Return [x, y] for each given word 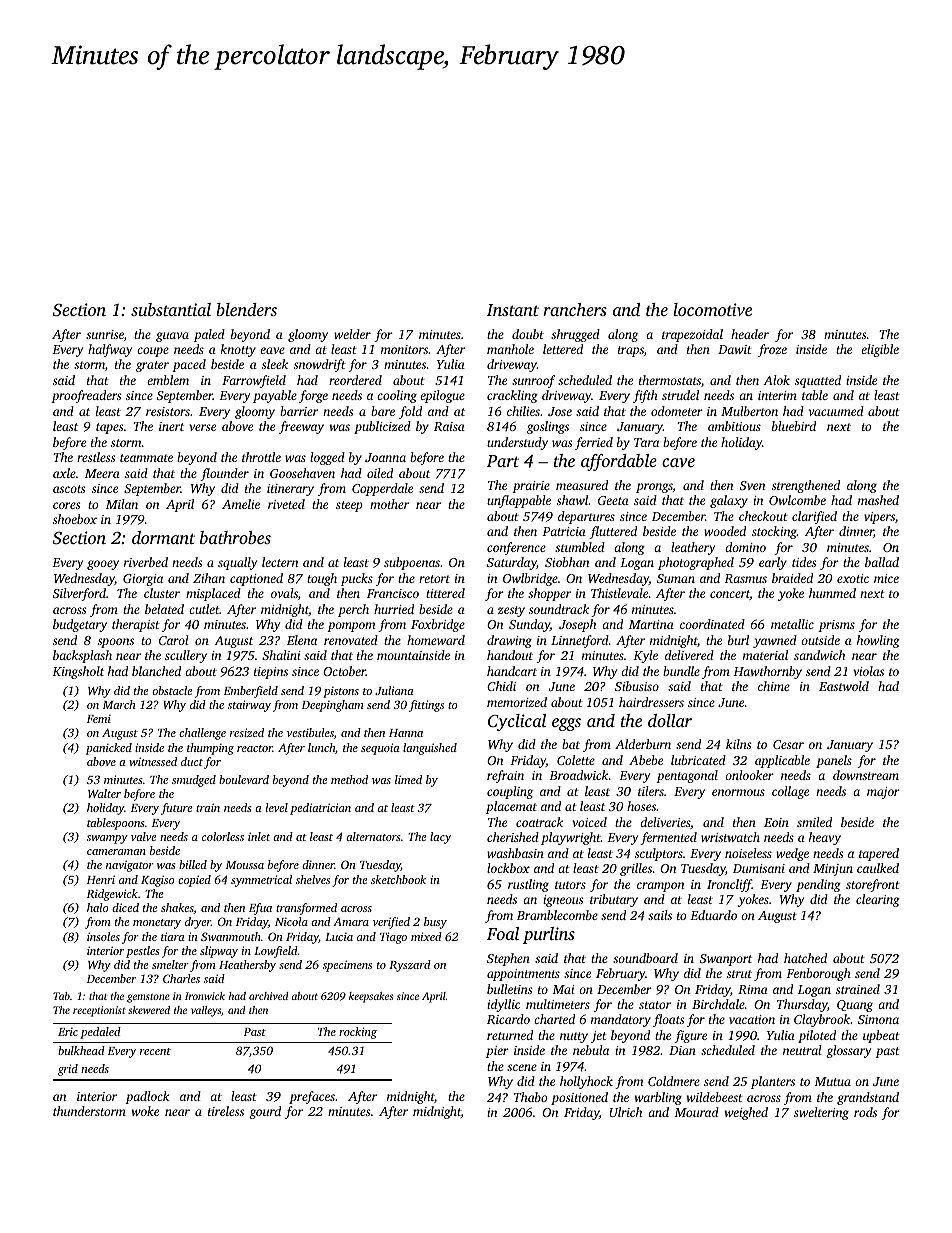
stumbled [580, 547]
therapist [136, 625]
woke [145, 1111]
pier [497, 1052]
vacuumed [836, 411]
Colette [576, 760]
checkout [763, 516]
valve [143, 836]
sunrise [105, 334]
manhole [510, 349]
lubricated [698, 760]
